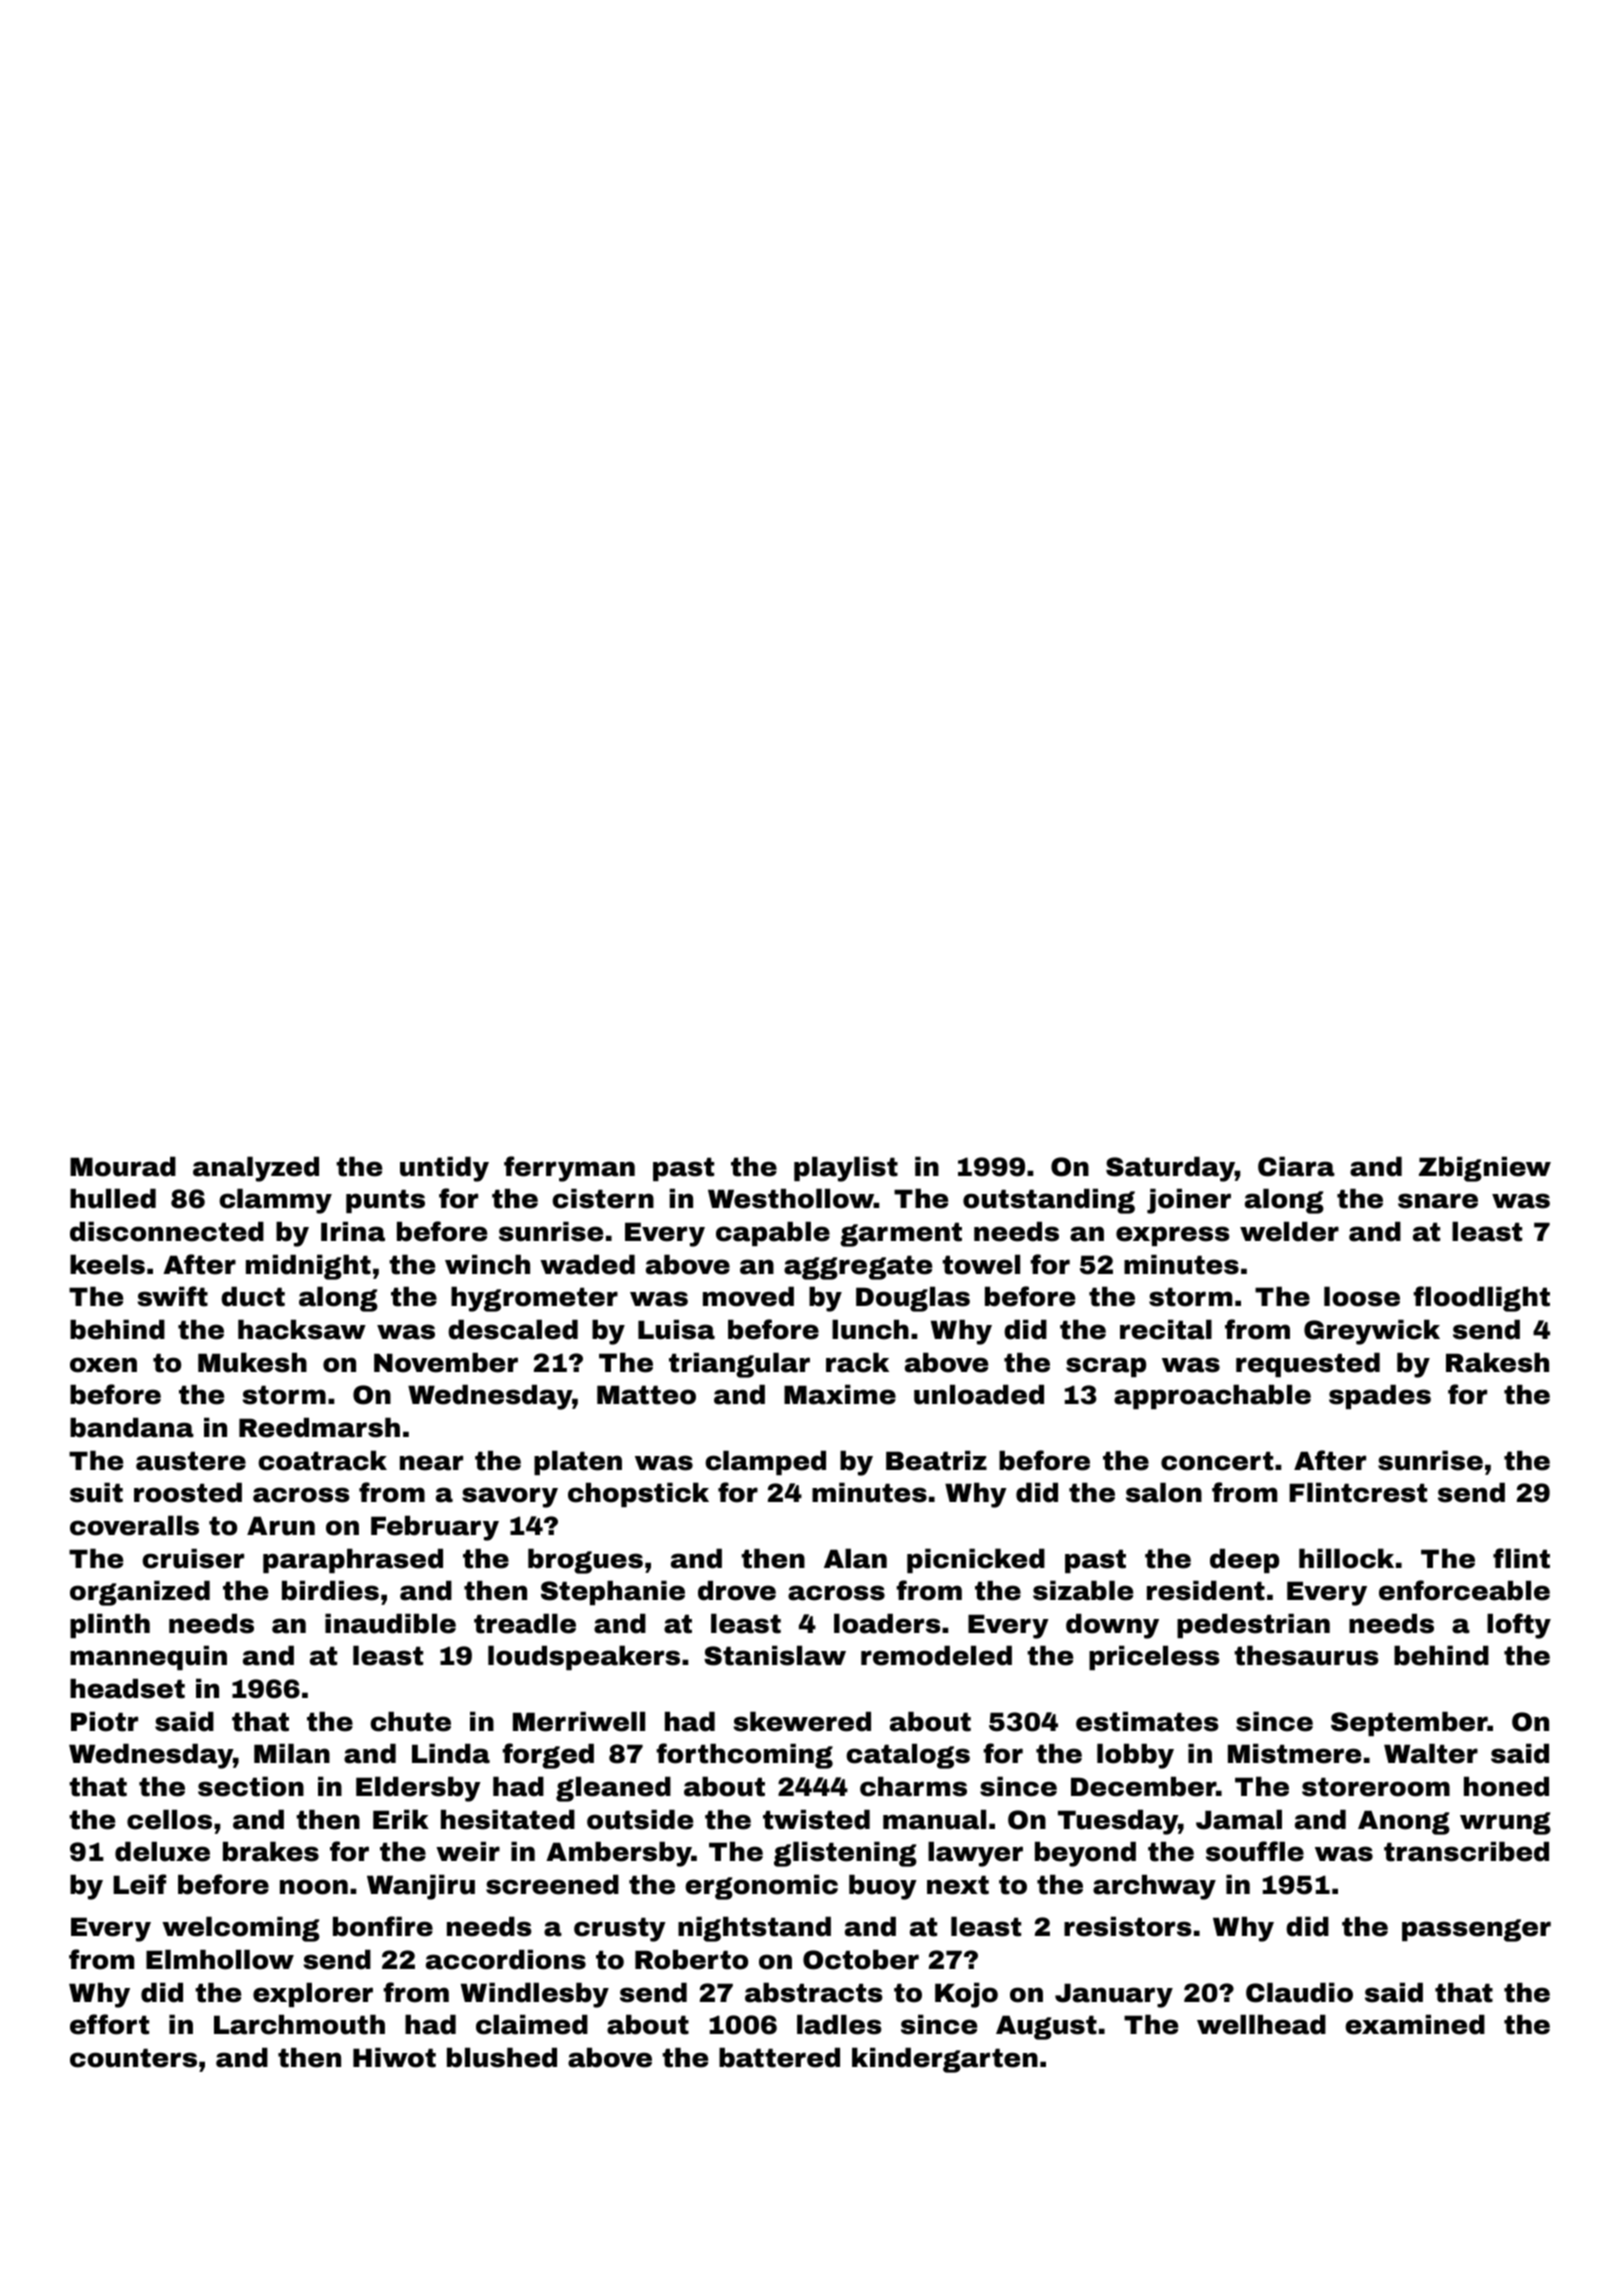  What do you see at coordinates (394, 2057) in the screenshot?
I see `Hiwot` at bounding box center [394, 2057].
